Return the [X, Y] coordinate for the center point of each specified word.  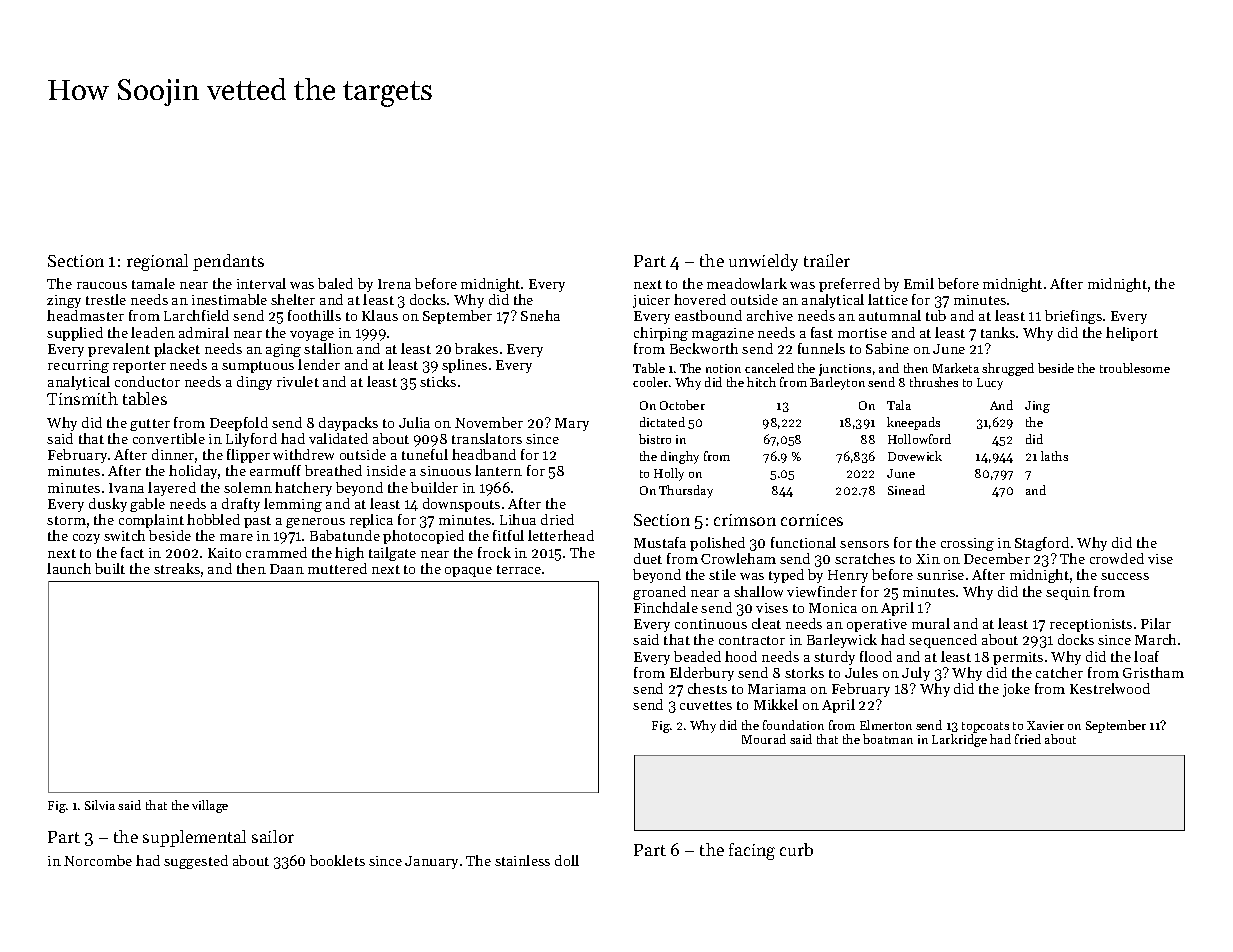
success [1125, 576]
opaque [468, 572]
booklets [337, 860]
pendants [228, 262]
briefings [1073, 317]
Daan [287, 569]
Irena [394, 284]
